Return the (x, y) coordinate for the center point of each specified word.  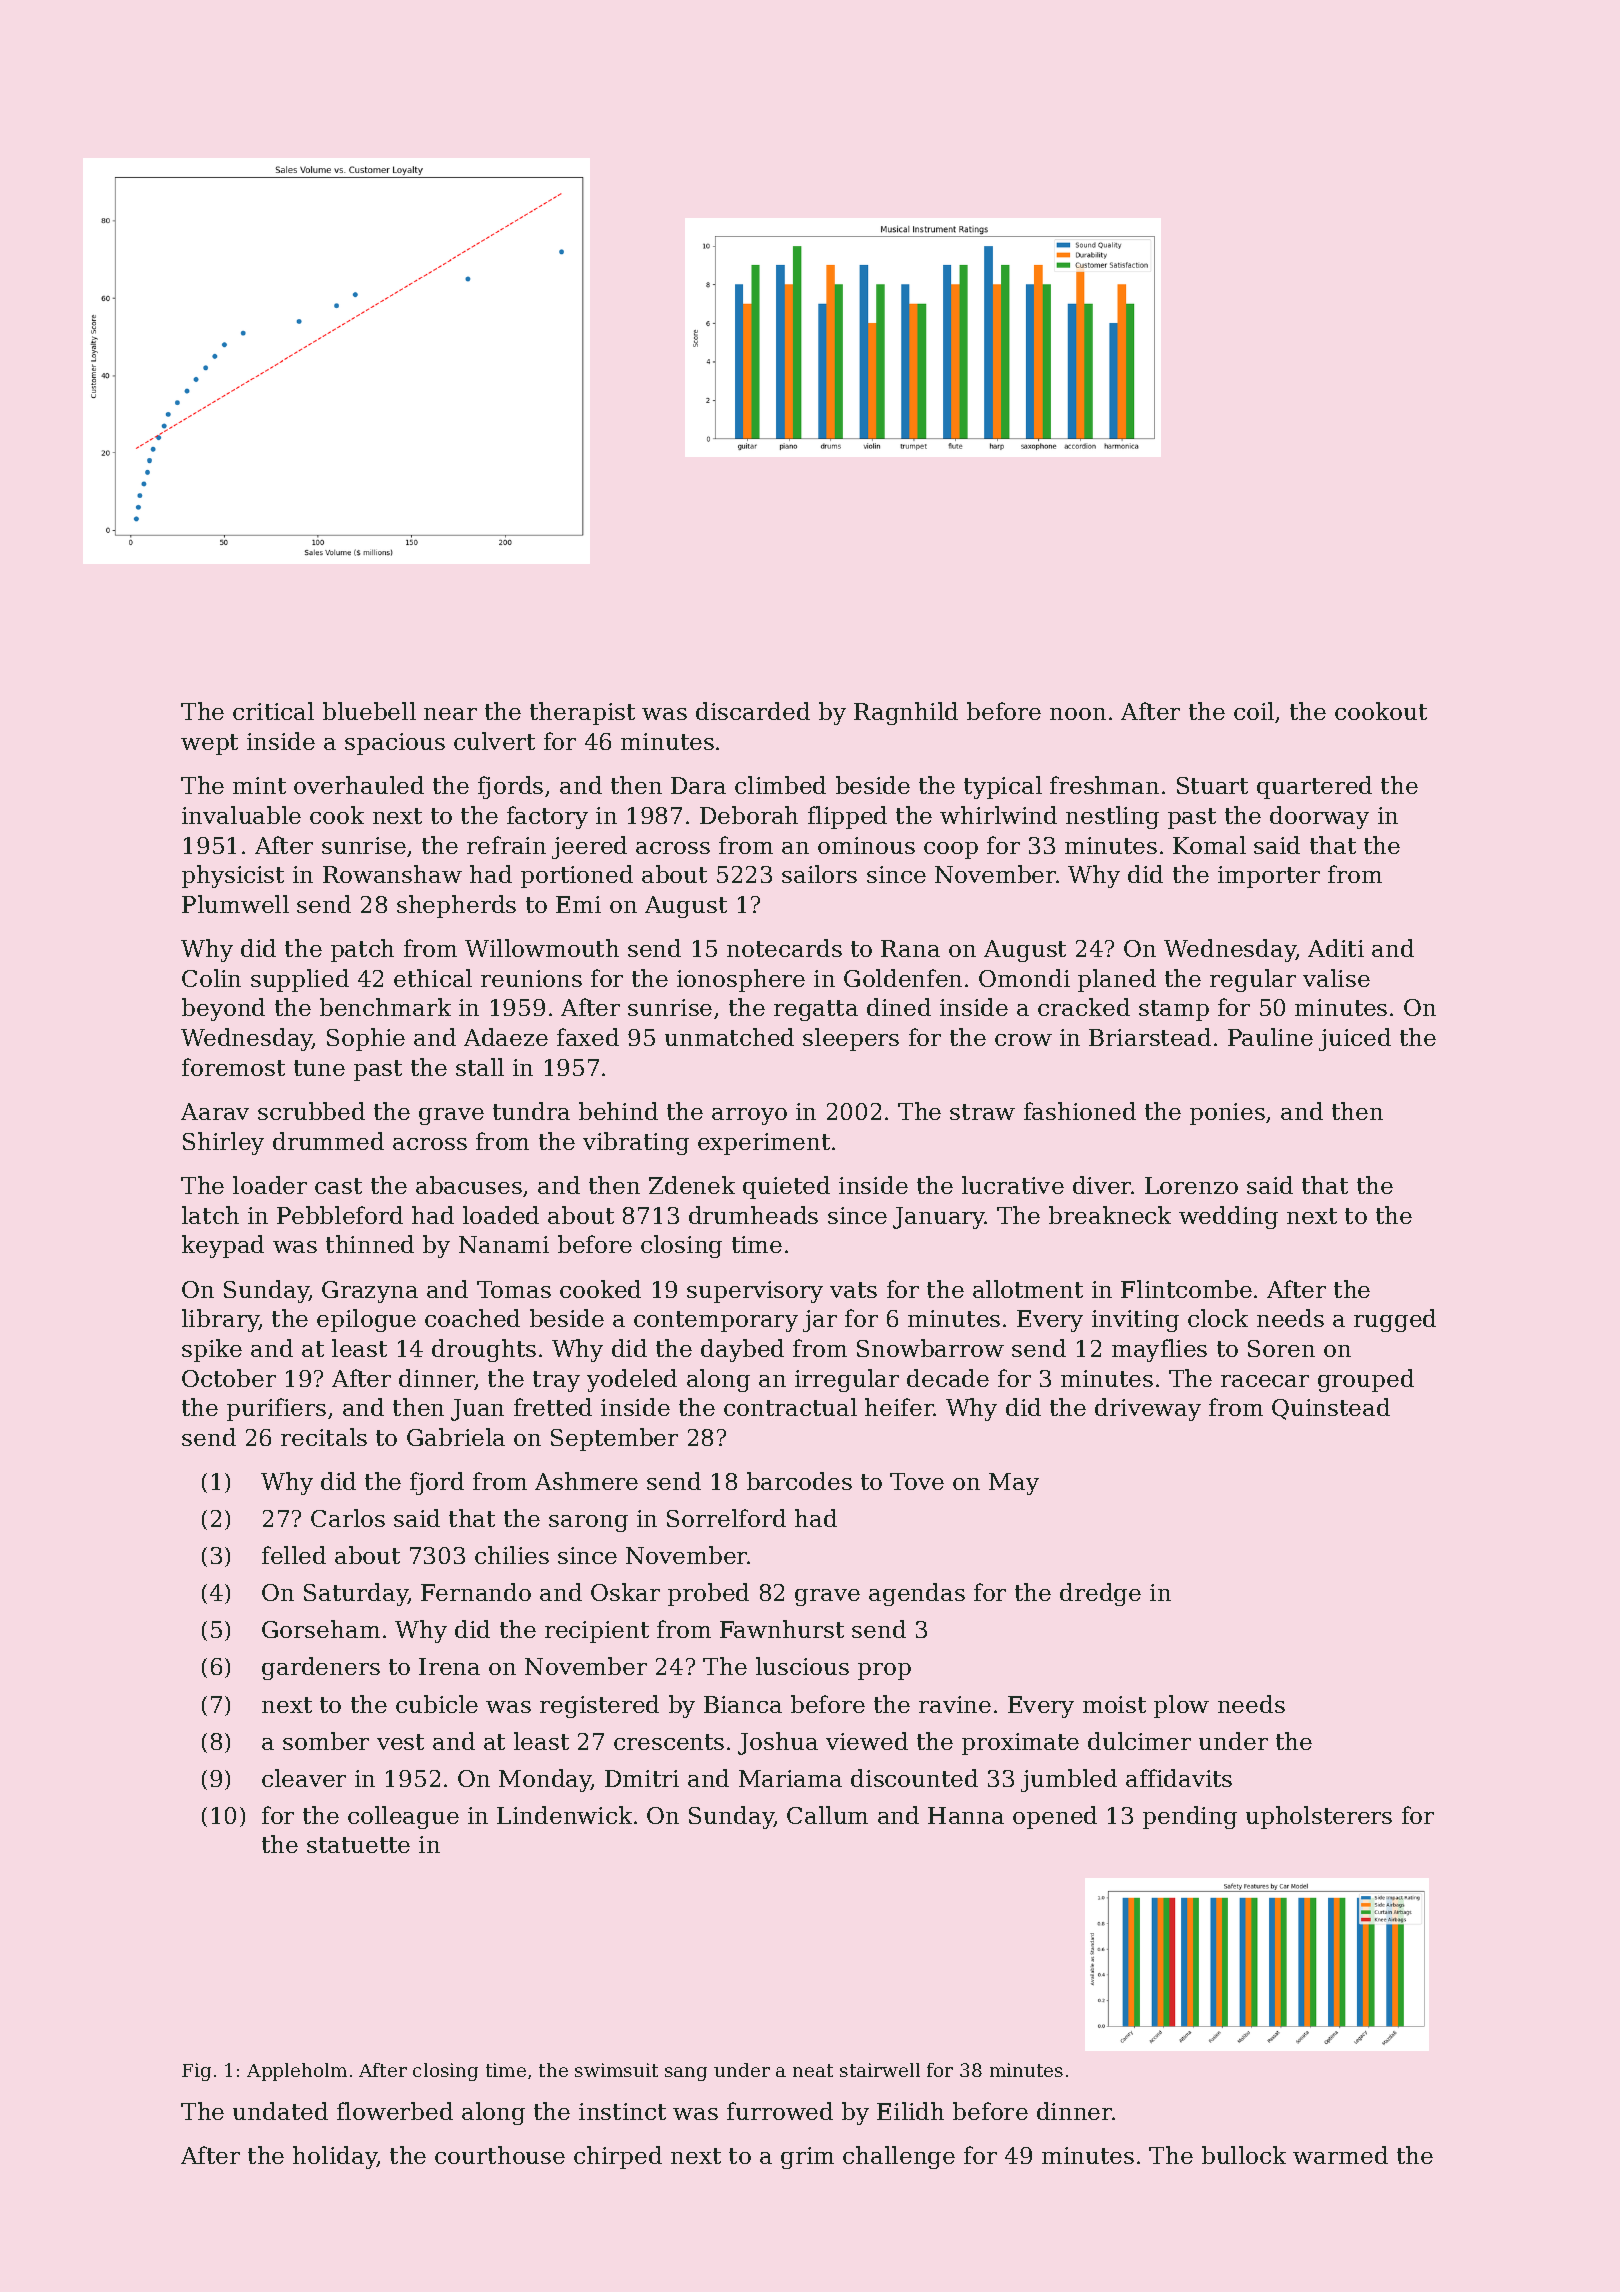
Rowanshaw (392, 874)
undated (280, 2111)
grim (807, 2158)
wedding (1228, 1217)
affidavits (1179, 1778)
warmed (1340, 2155)
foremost (233, 1067)
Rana (910, 948)
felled (294, 1555)
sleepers (851, 1039)
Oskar (625, 1592)
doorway (1319, 817)
